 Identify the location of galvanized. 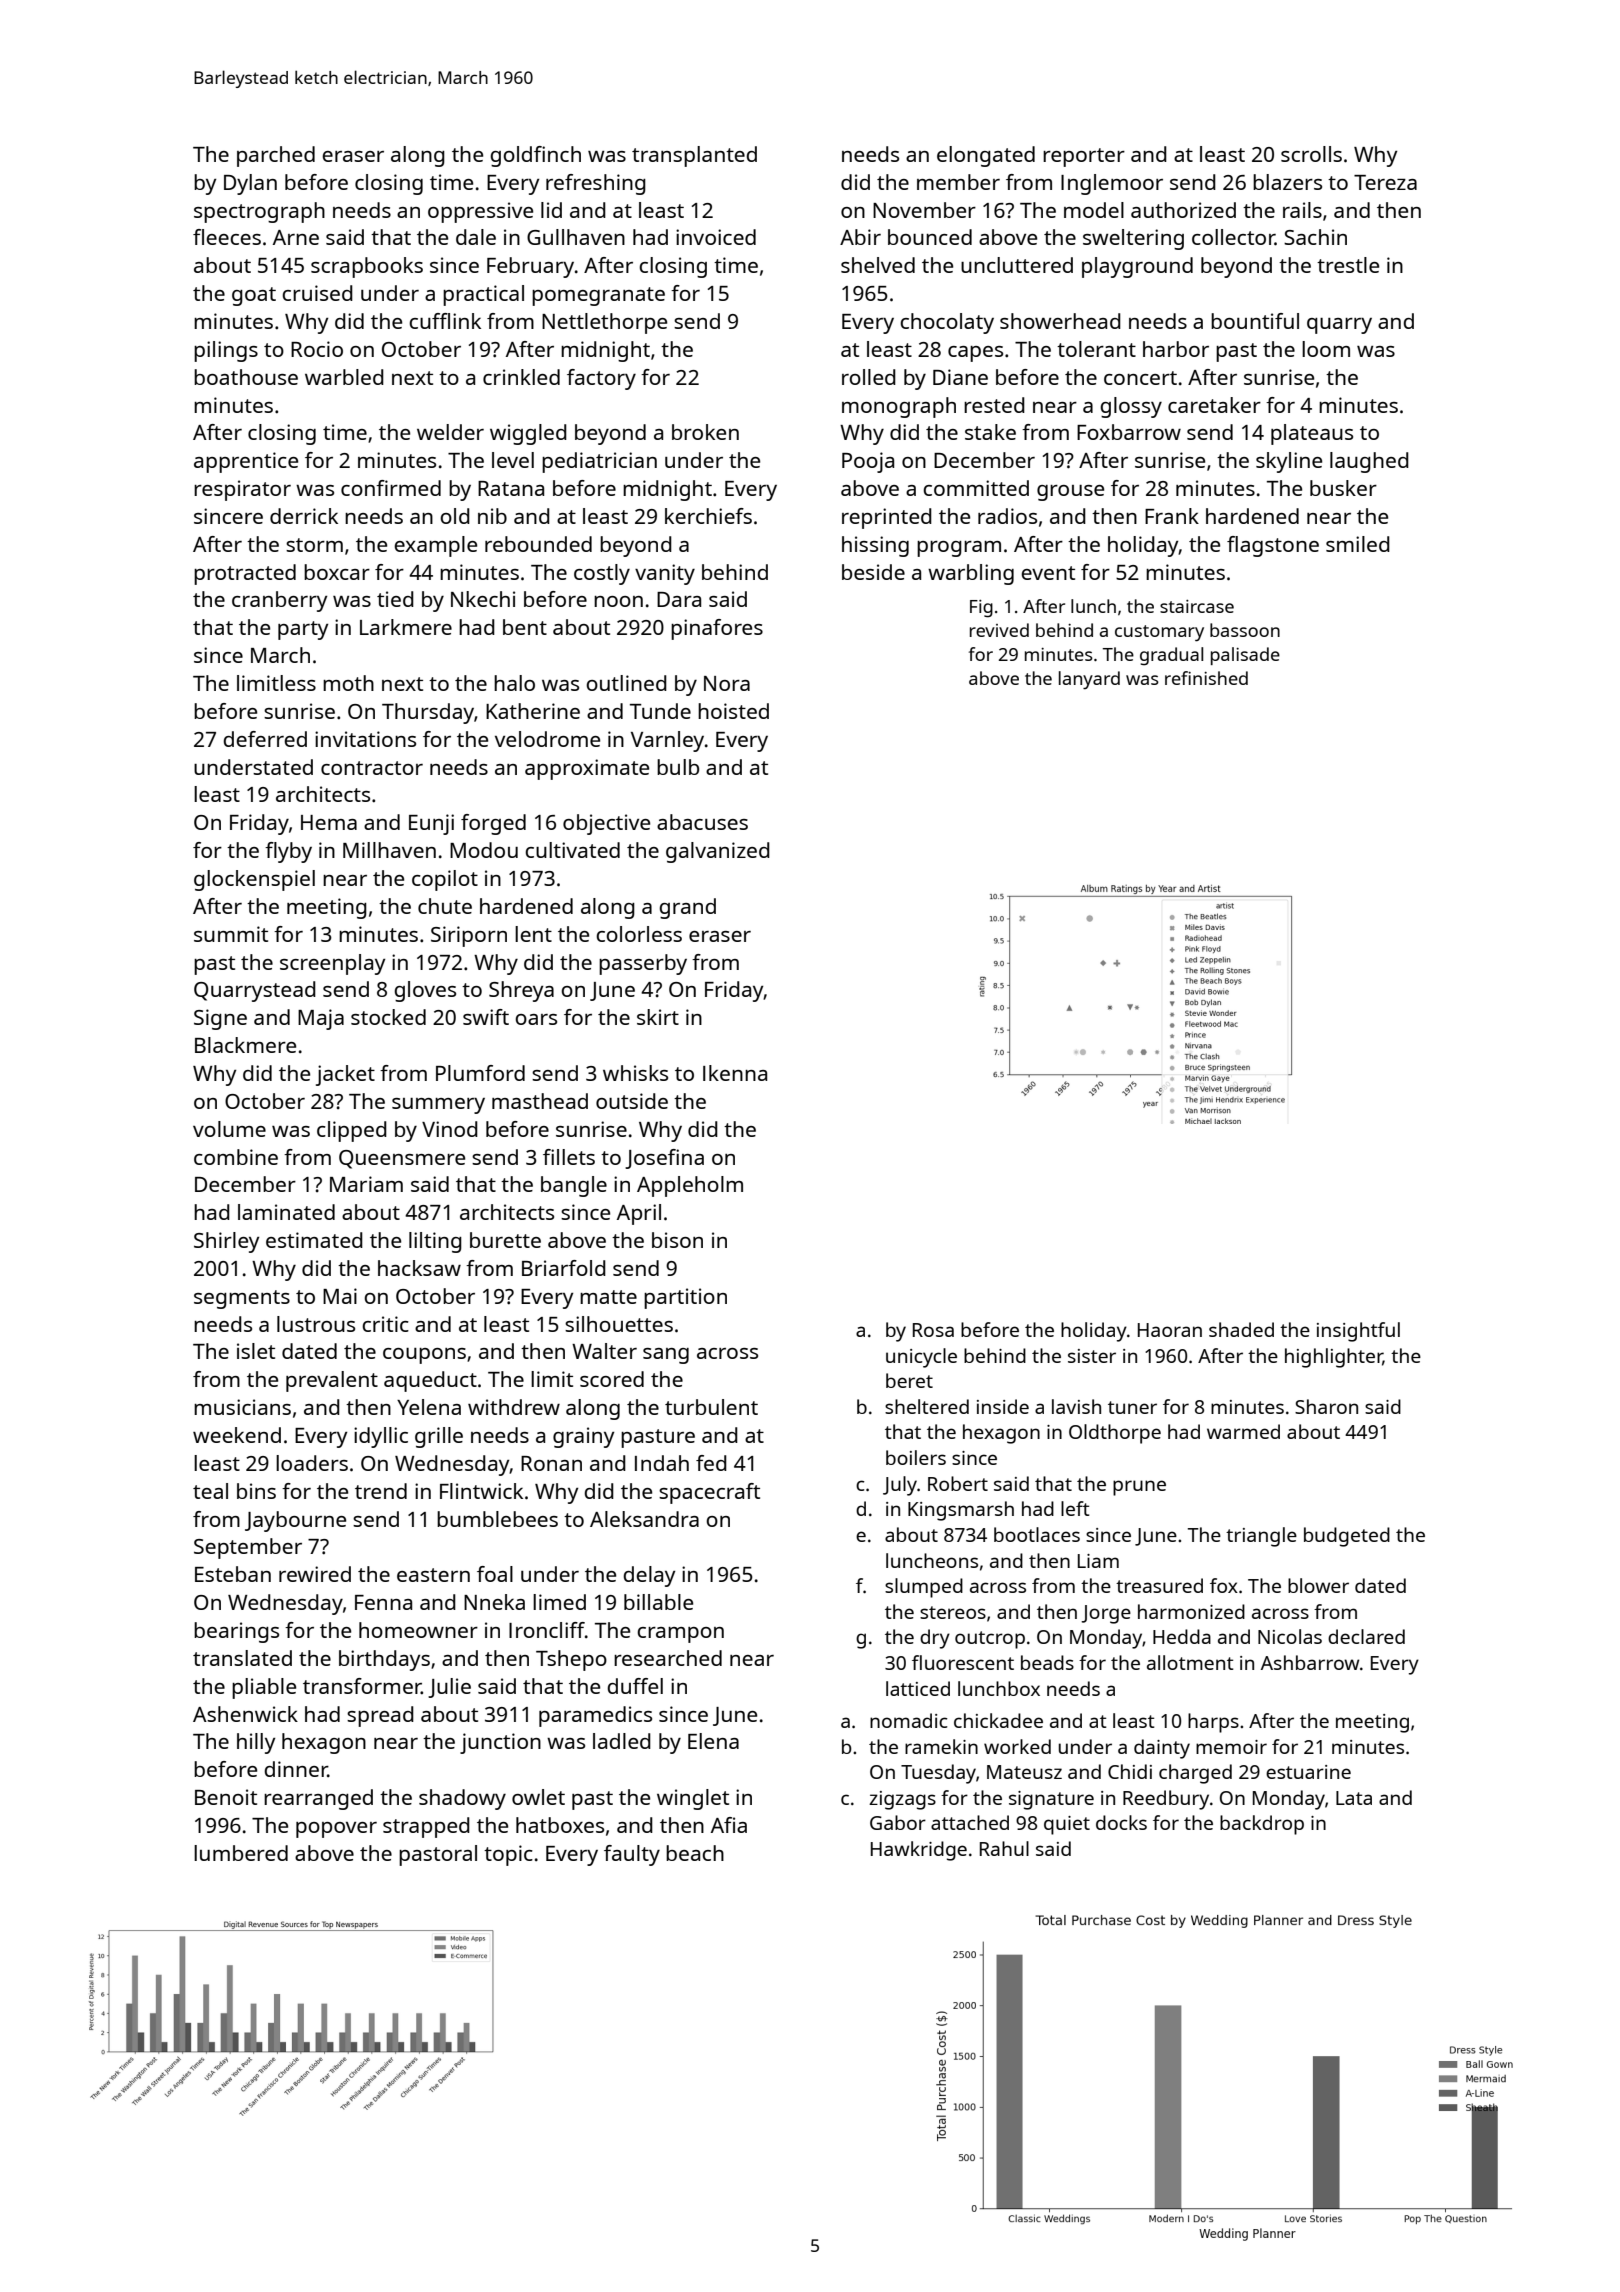
(718, 852).
